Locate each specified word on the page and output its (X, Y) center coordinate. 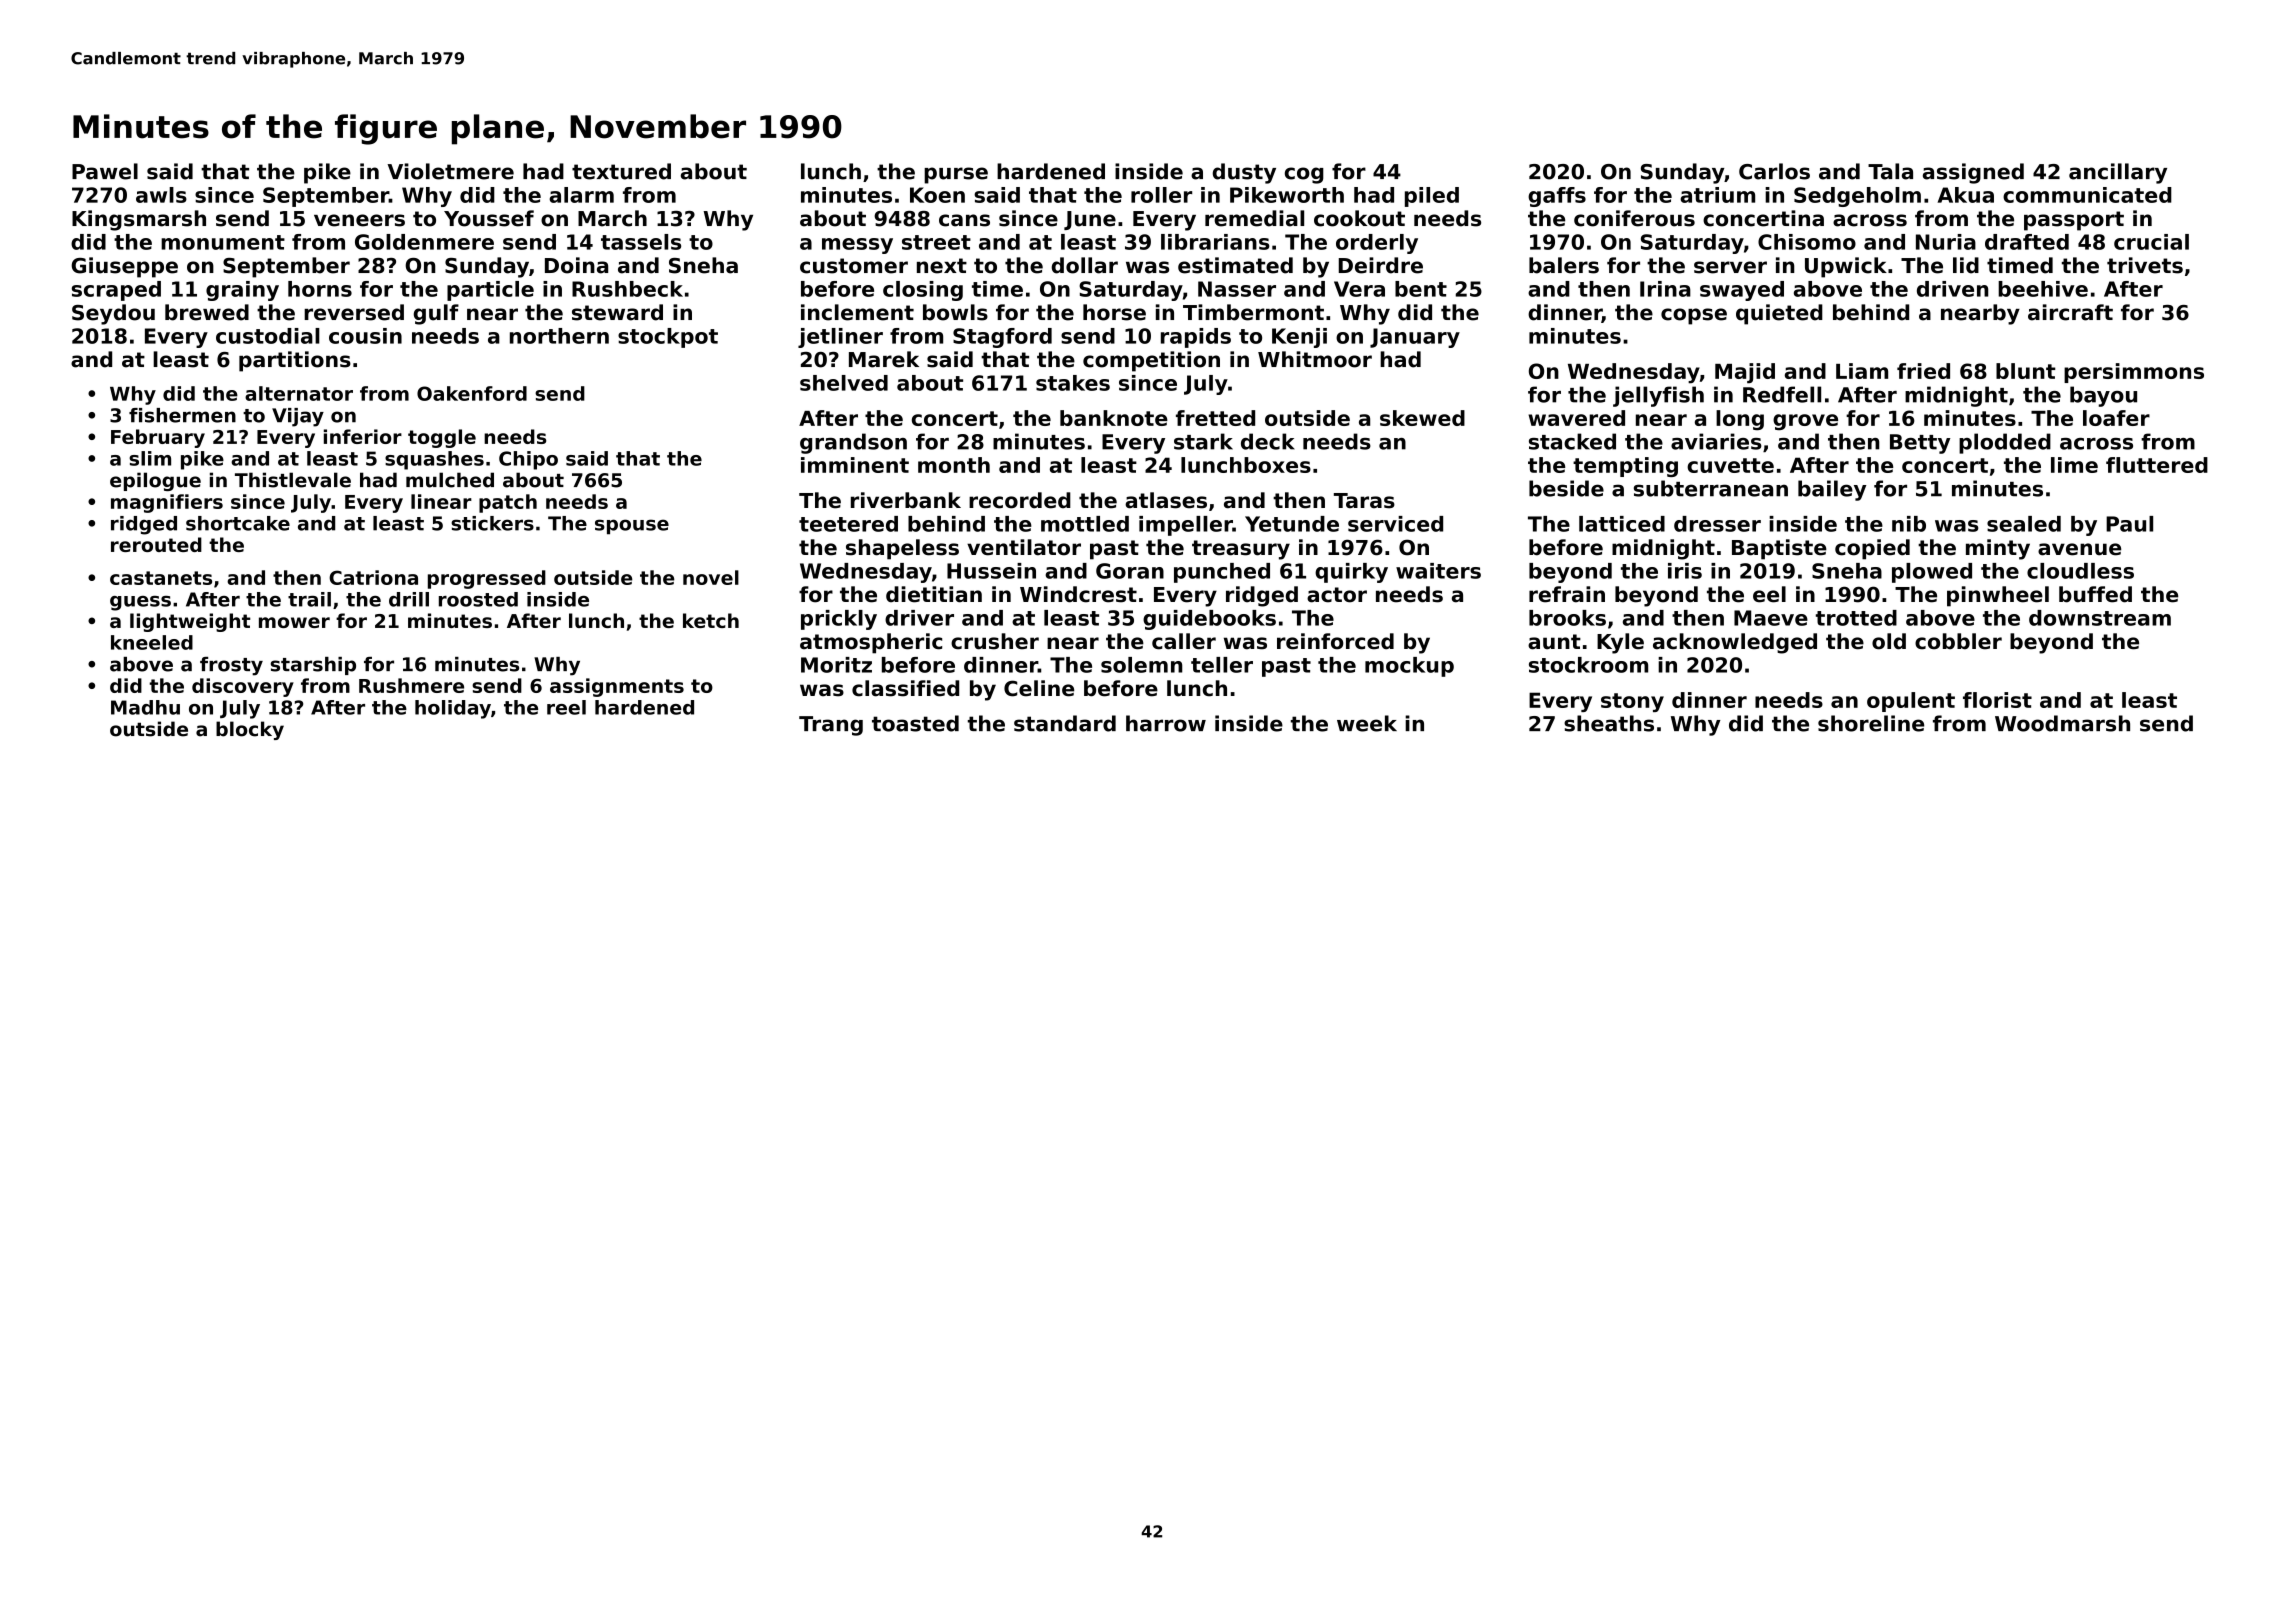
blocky (250, 730)
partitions (295, 361)
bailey (1832, 490)
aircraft (2070, 312)
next (942, 266)
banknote (1114, 418)
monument (223, 242)
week (1367, 723)
